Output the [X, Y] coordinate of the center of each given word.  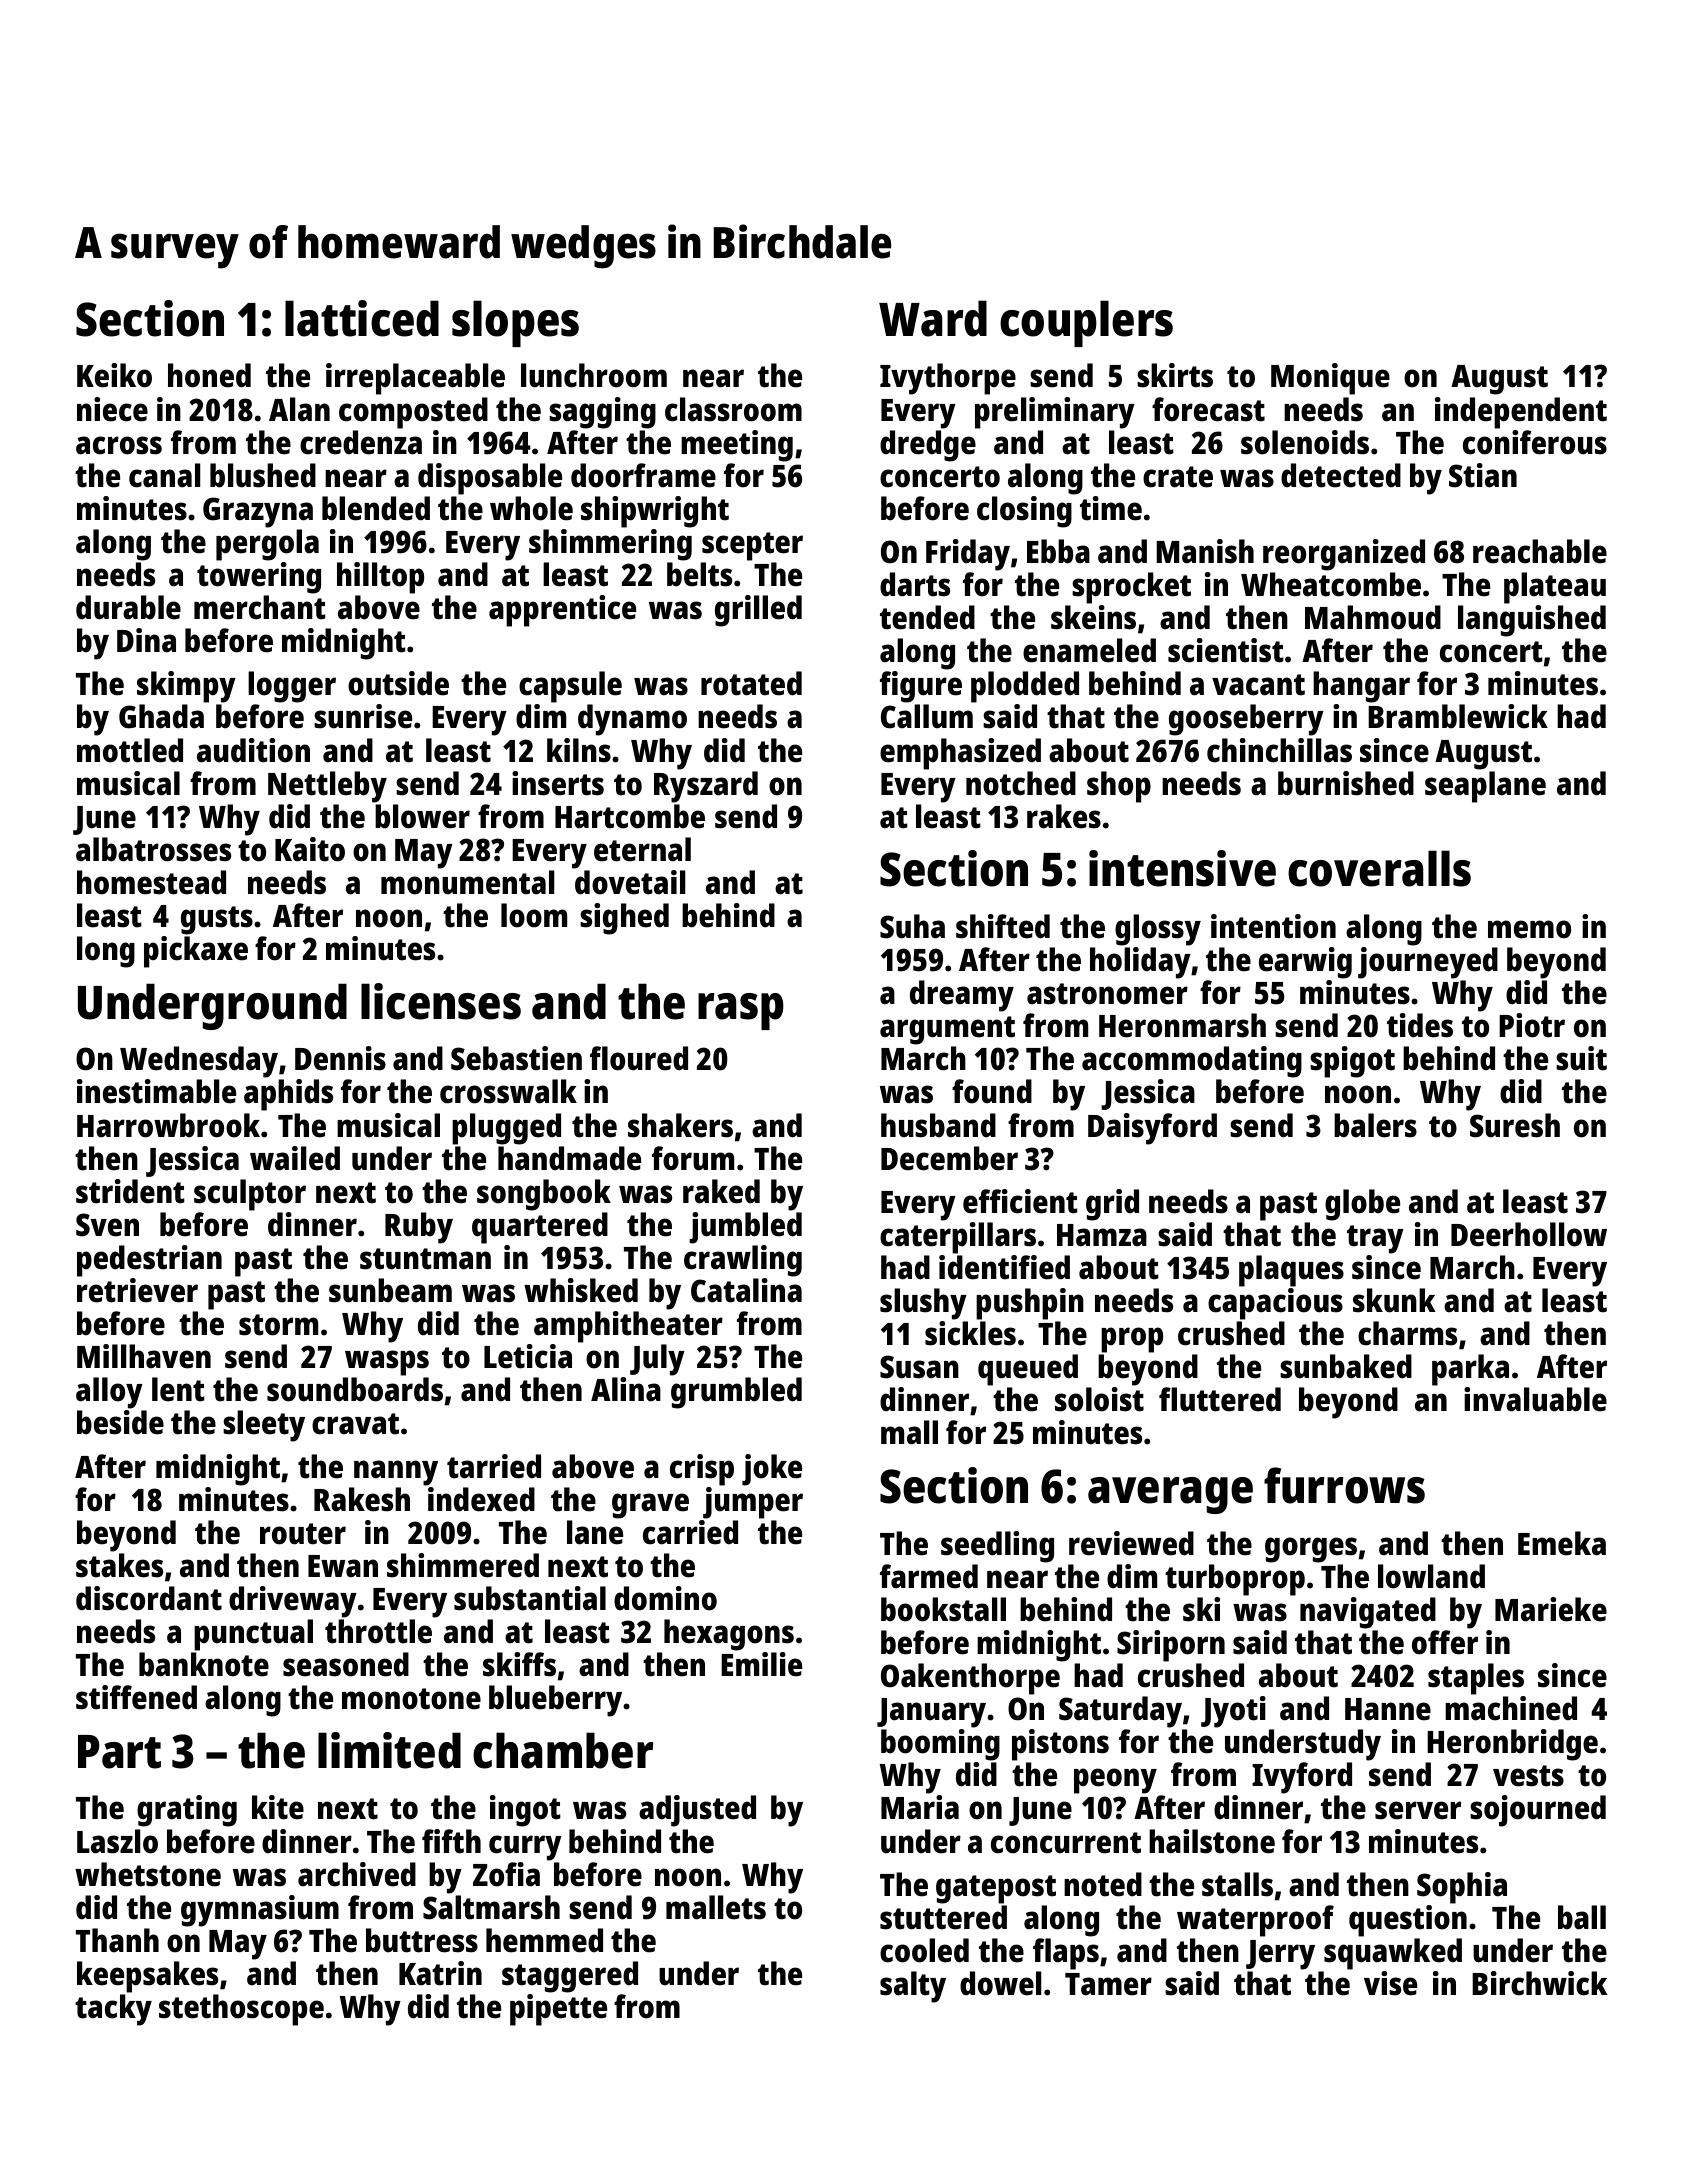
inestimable [156, 1091]
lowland [1431, 1576]
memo [1529, 929]
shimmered [463, 1565]
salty [913, 1987]
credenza [361, 442]
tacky [113, 2010]
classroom [733, 409]
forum [693, 1158]
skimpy [186, 687]
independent [1521, 413]
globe [1362, 1205]
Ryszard [706, 787]
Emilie [761, 1664]
